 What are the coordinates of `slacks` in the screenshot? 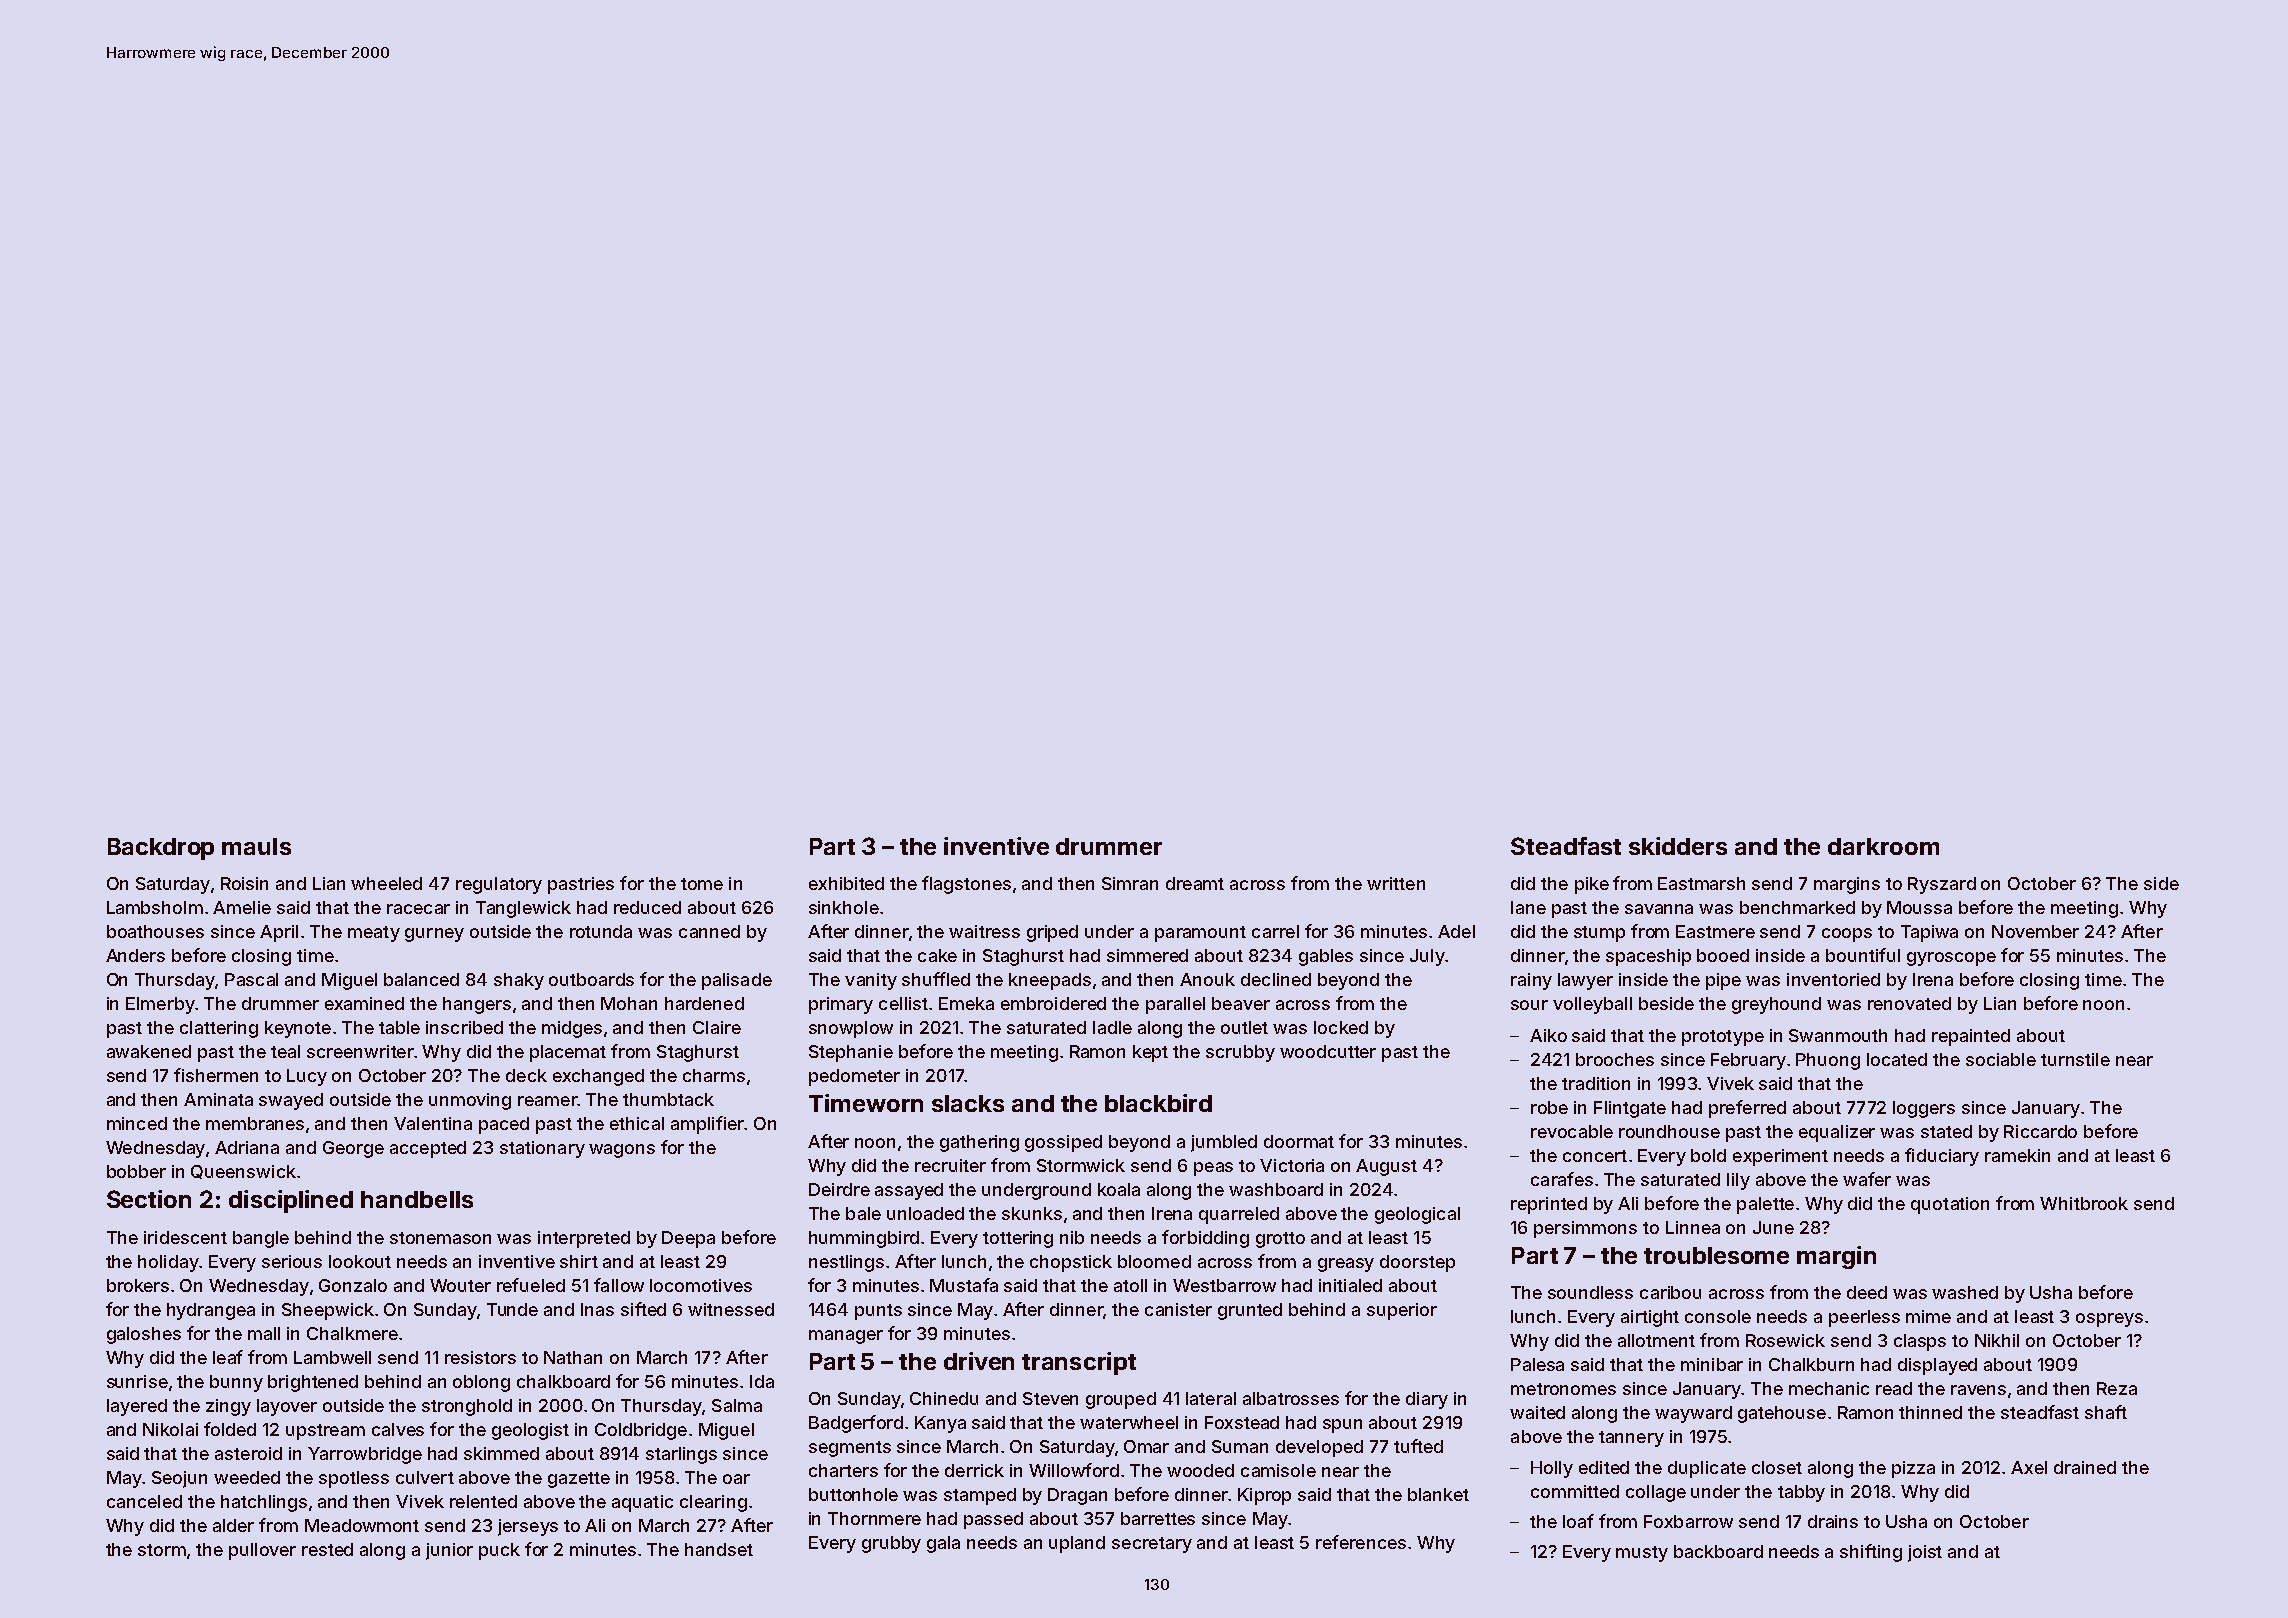 It's located at (968, 1103).
